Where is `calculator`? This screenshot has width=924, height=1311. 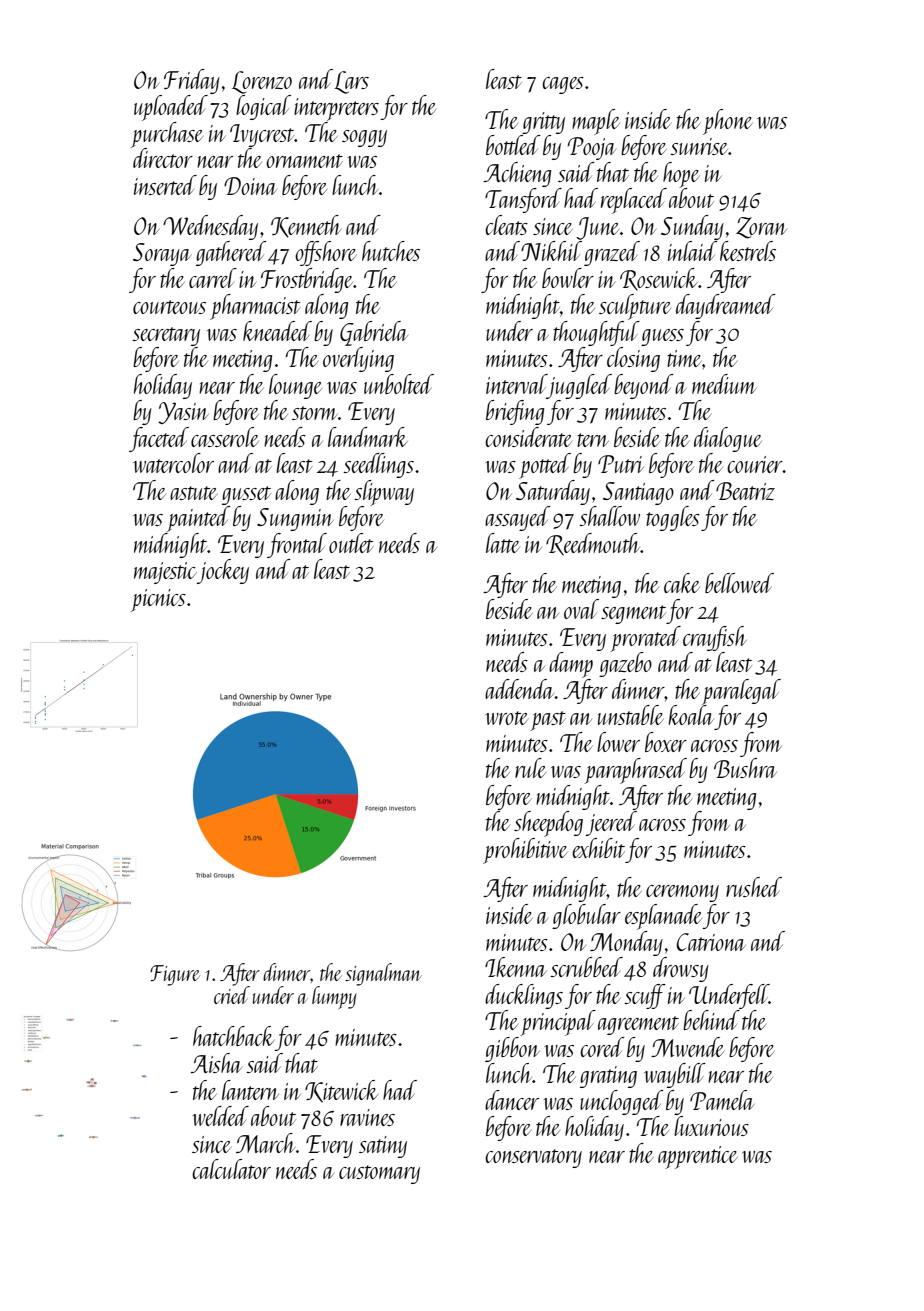 calculator is located at coordinates (231, 1169).
